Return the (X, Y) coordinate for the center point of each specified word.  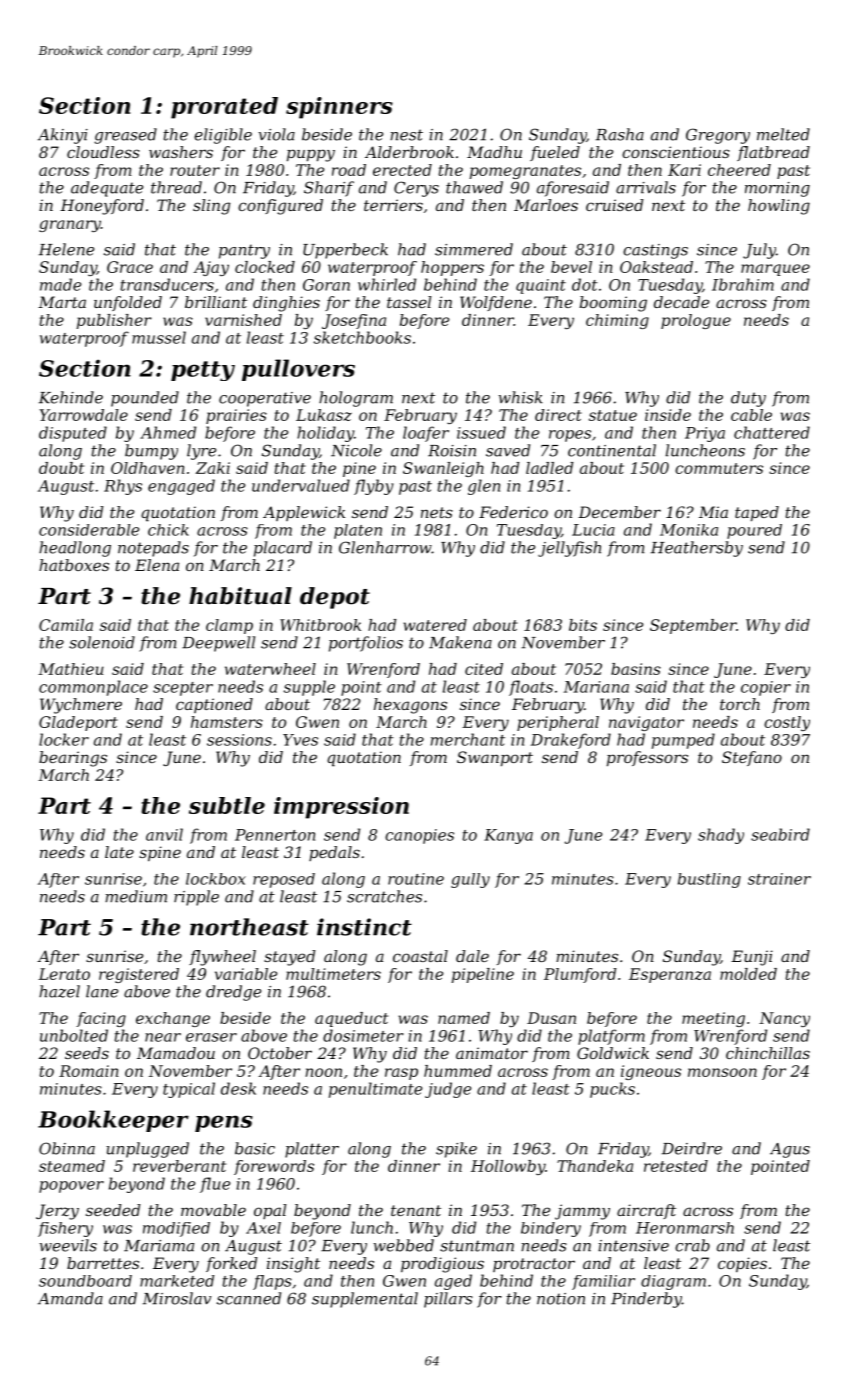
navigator (646, 723)
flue (215, 1185)
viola (276, 134)
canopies (419, 836)
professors (647, 759)
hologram (356, 399)
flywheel (222, 958)
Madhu (494, 152)
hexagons (410, 706)
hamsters (227, 722)
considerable (89, 530)
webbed (404, 1245)
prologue (696, 321)
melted (783, 134)
